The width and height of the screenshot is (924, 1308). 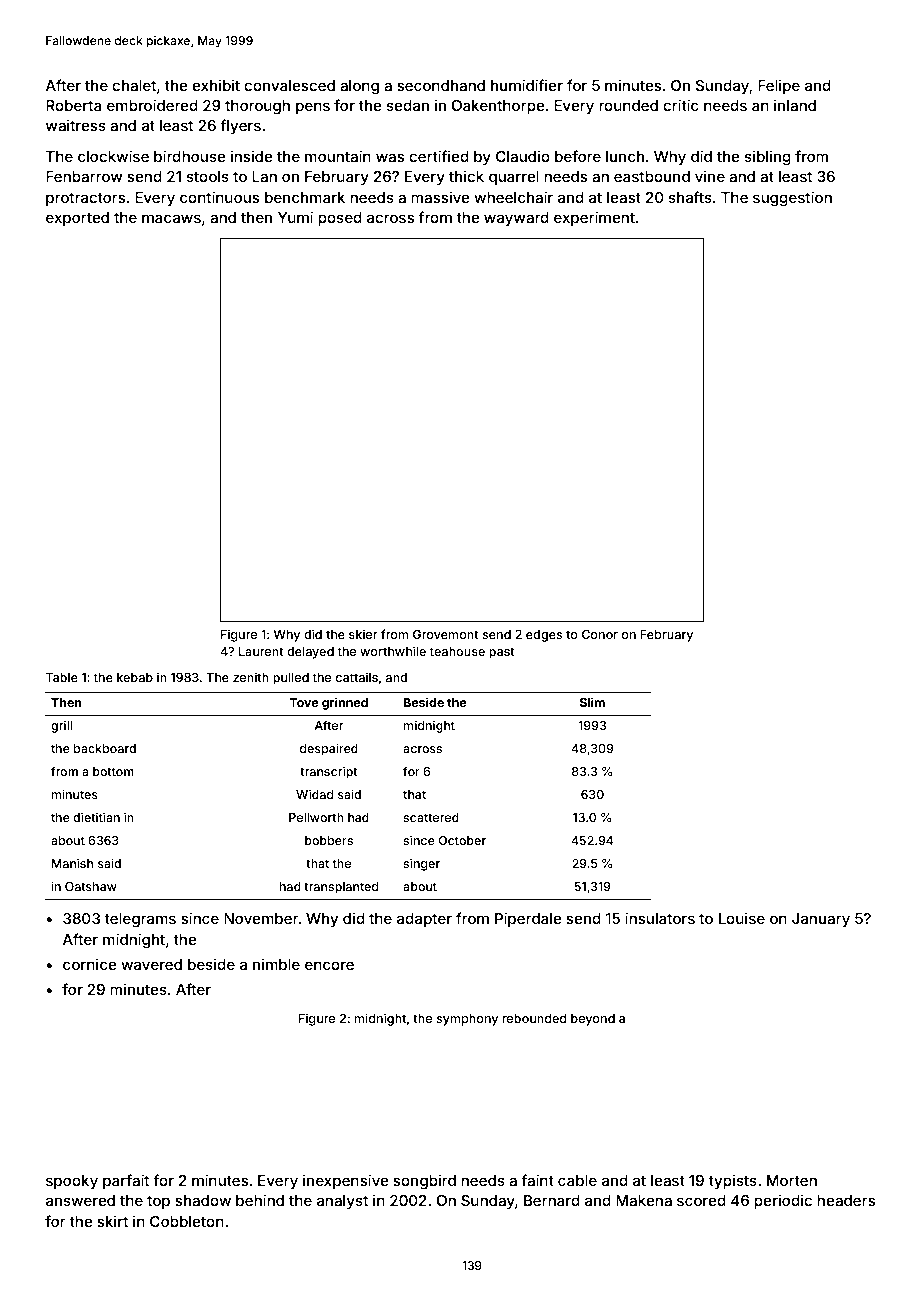 I want to click on Oakenthorpe, so click(x=498, y=107).
